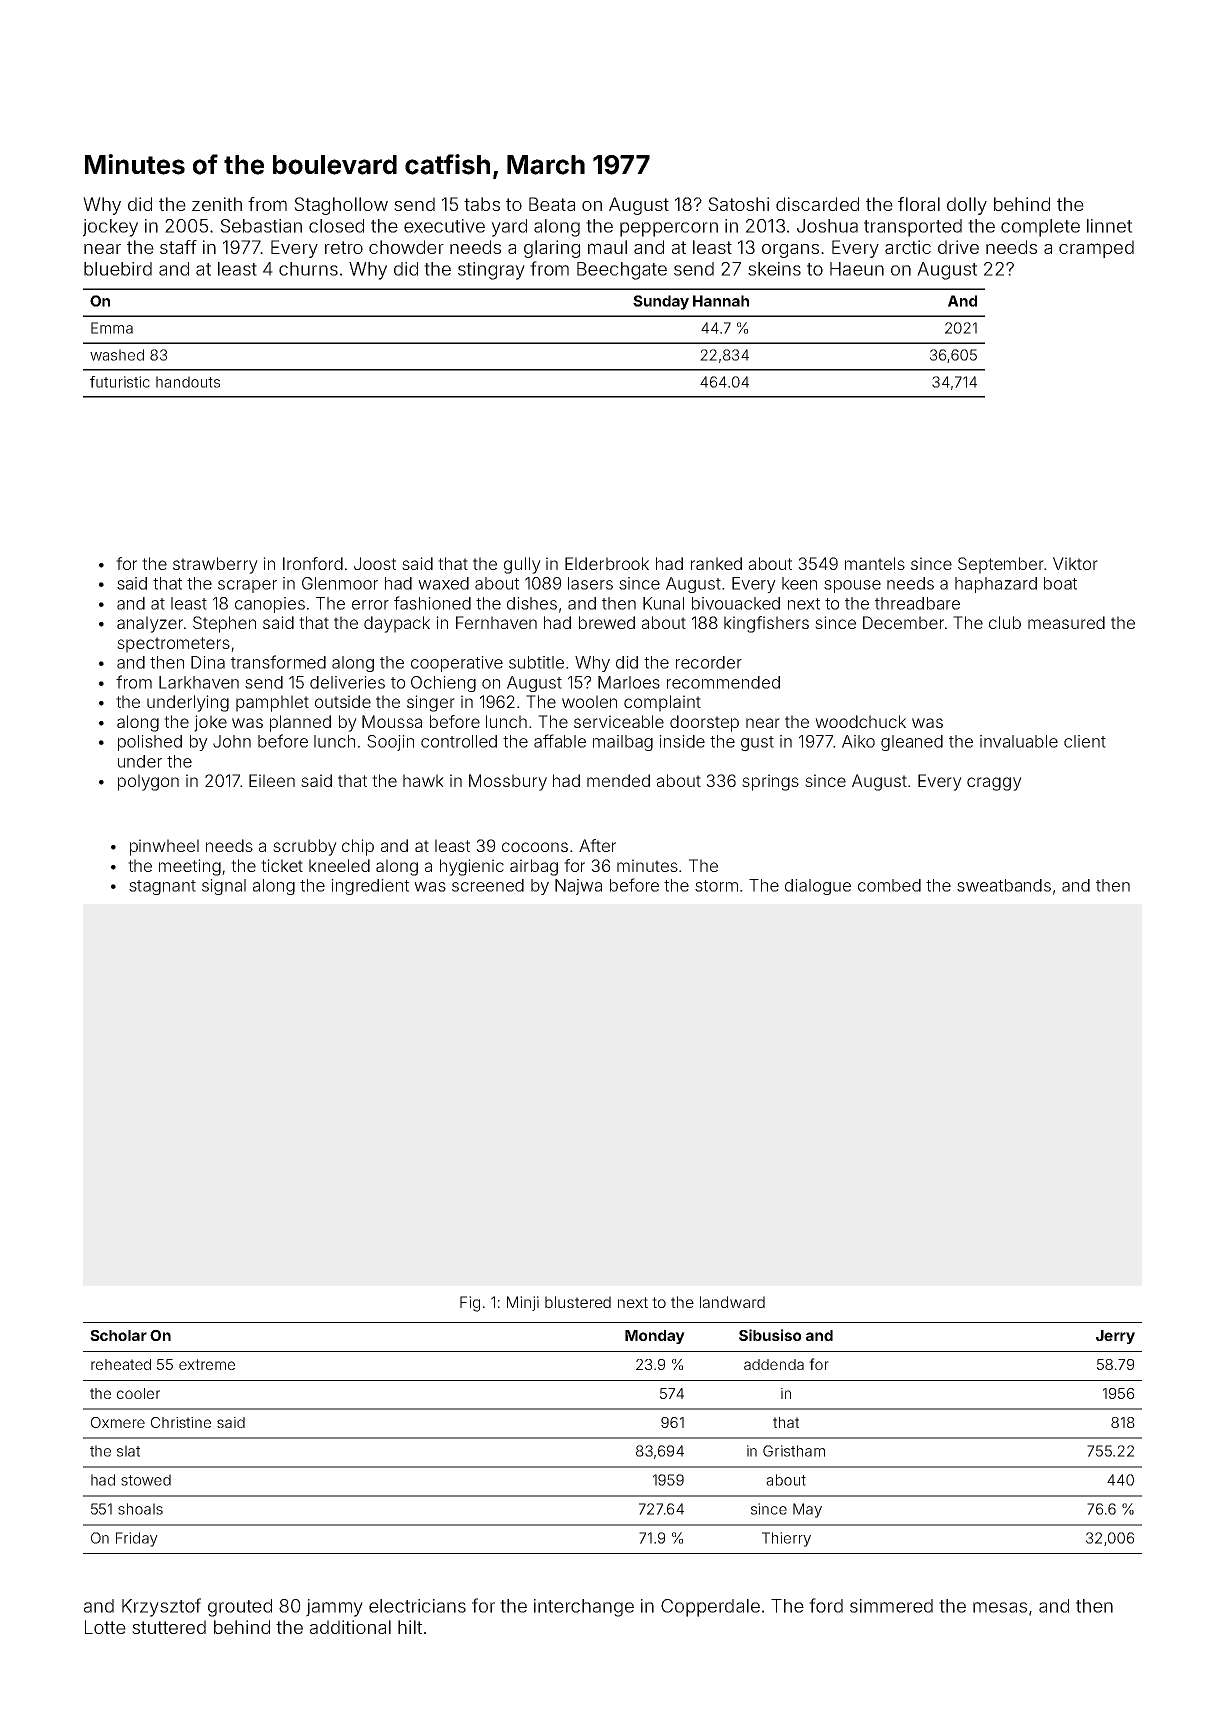 Image resolution: width=1225 pixels, height=1732 pixels. What do you see at coordinates (889, 885) in the screenshot?
I see `combed` at bounding box center [889, 885].
